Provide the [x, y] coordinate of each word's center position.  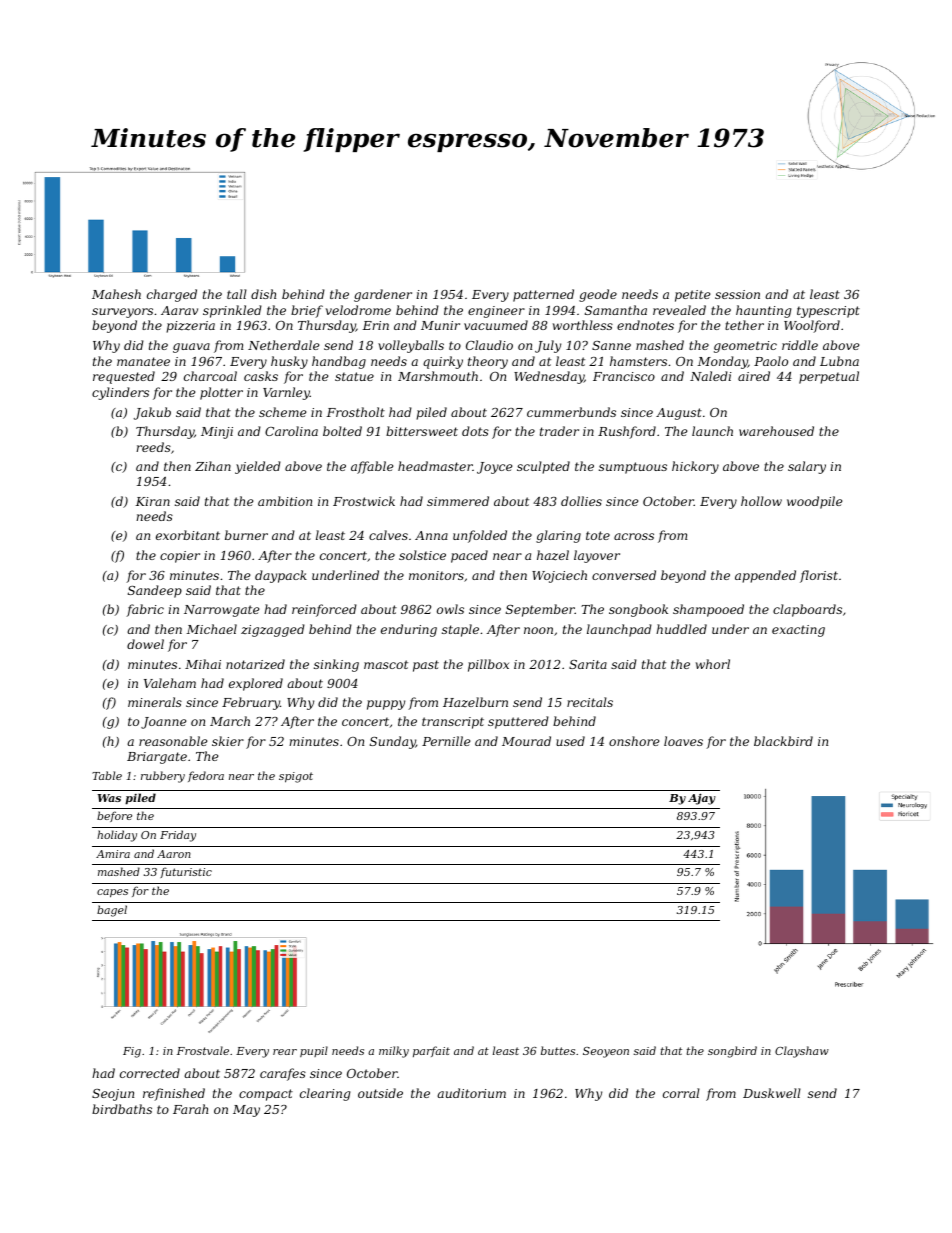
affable [372, 467]
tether [744, 325]
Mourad [526, 741]
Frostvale [203, 1050]
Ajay [702, 799]
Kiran [152, 501]
